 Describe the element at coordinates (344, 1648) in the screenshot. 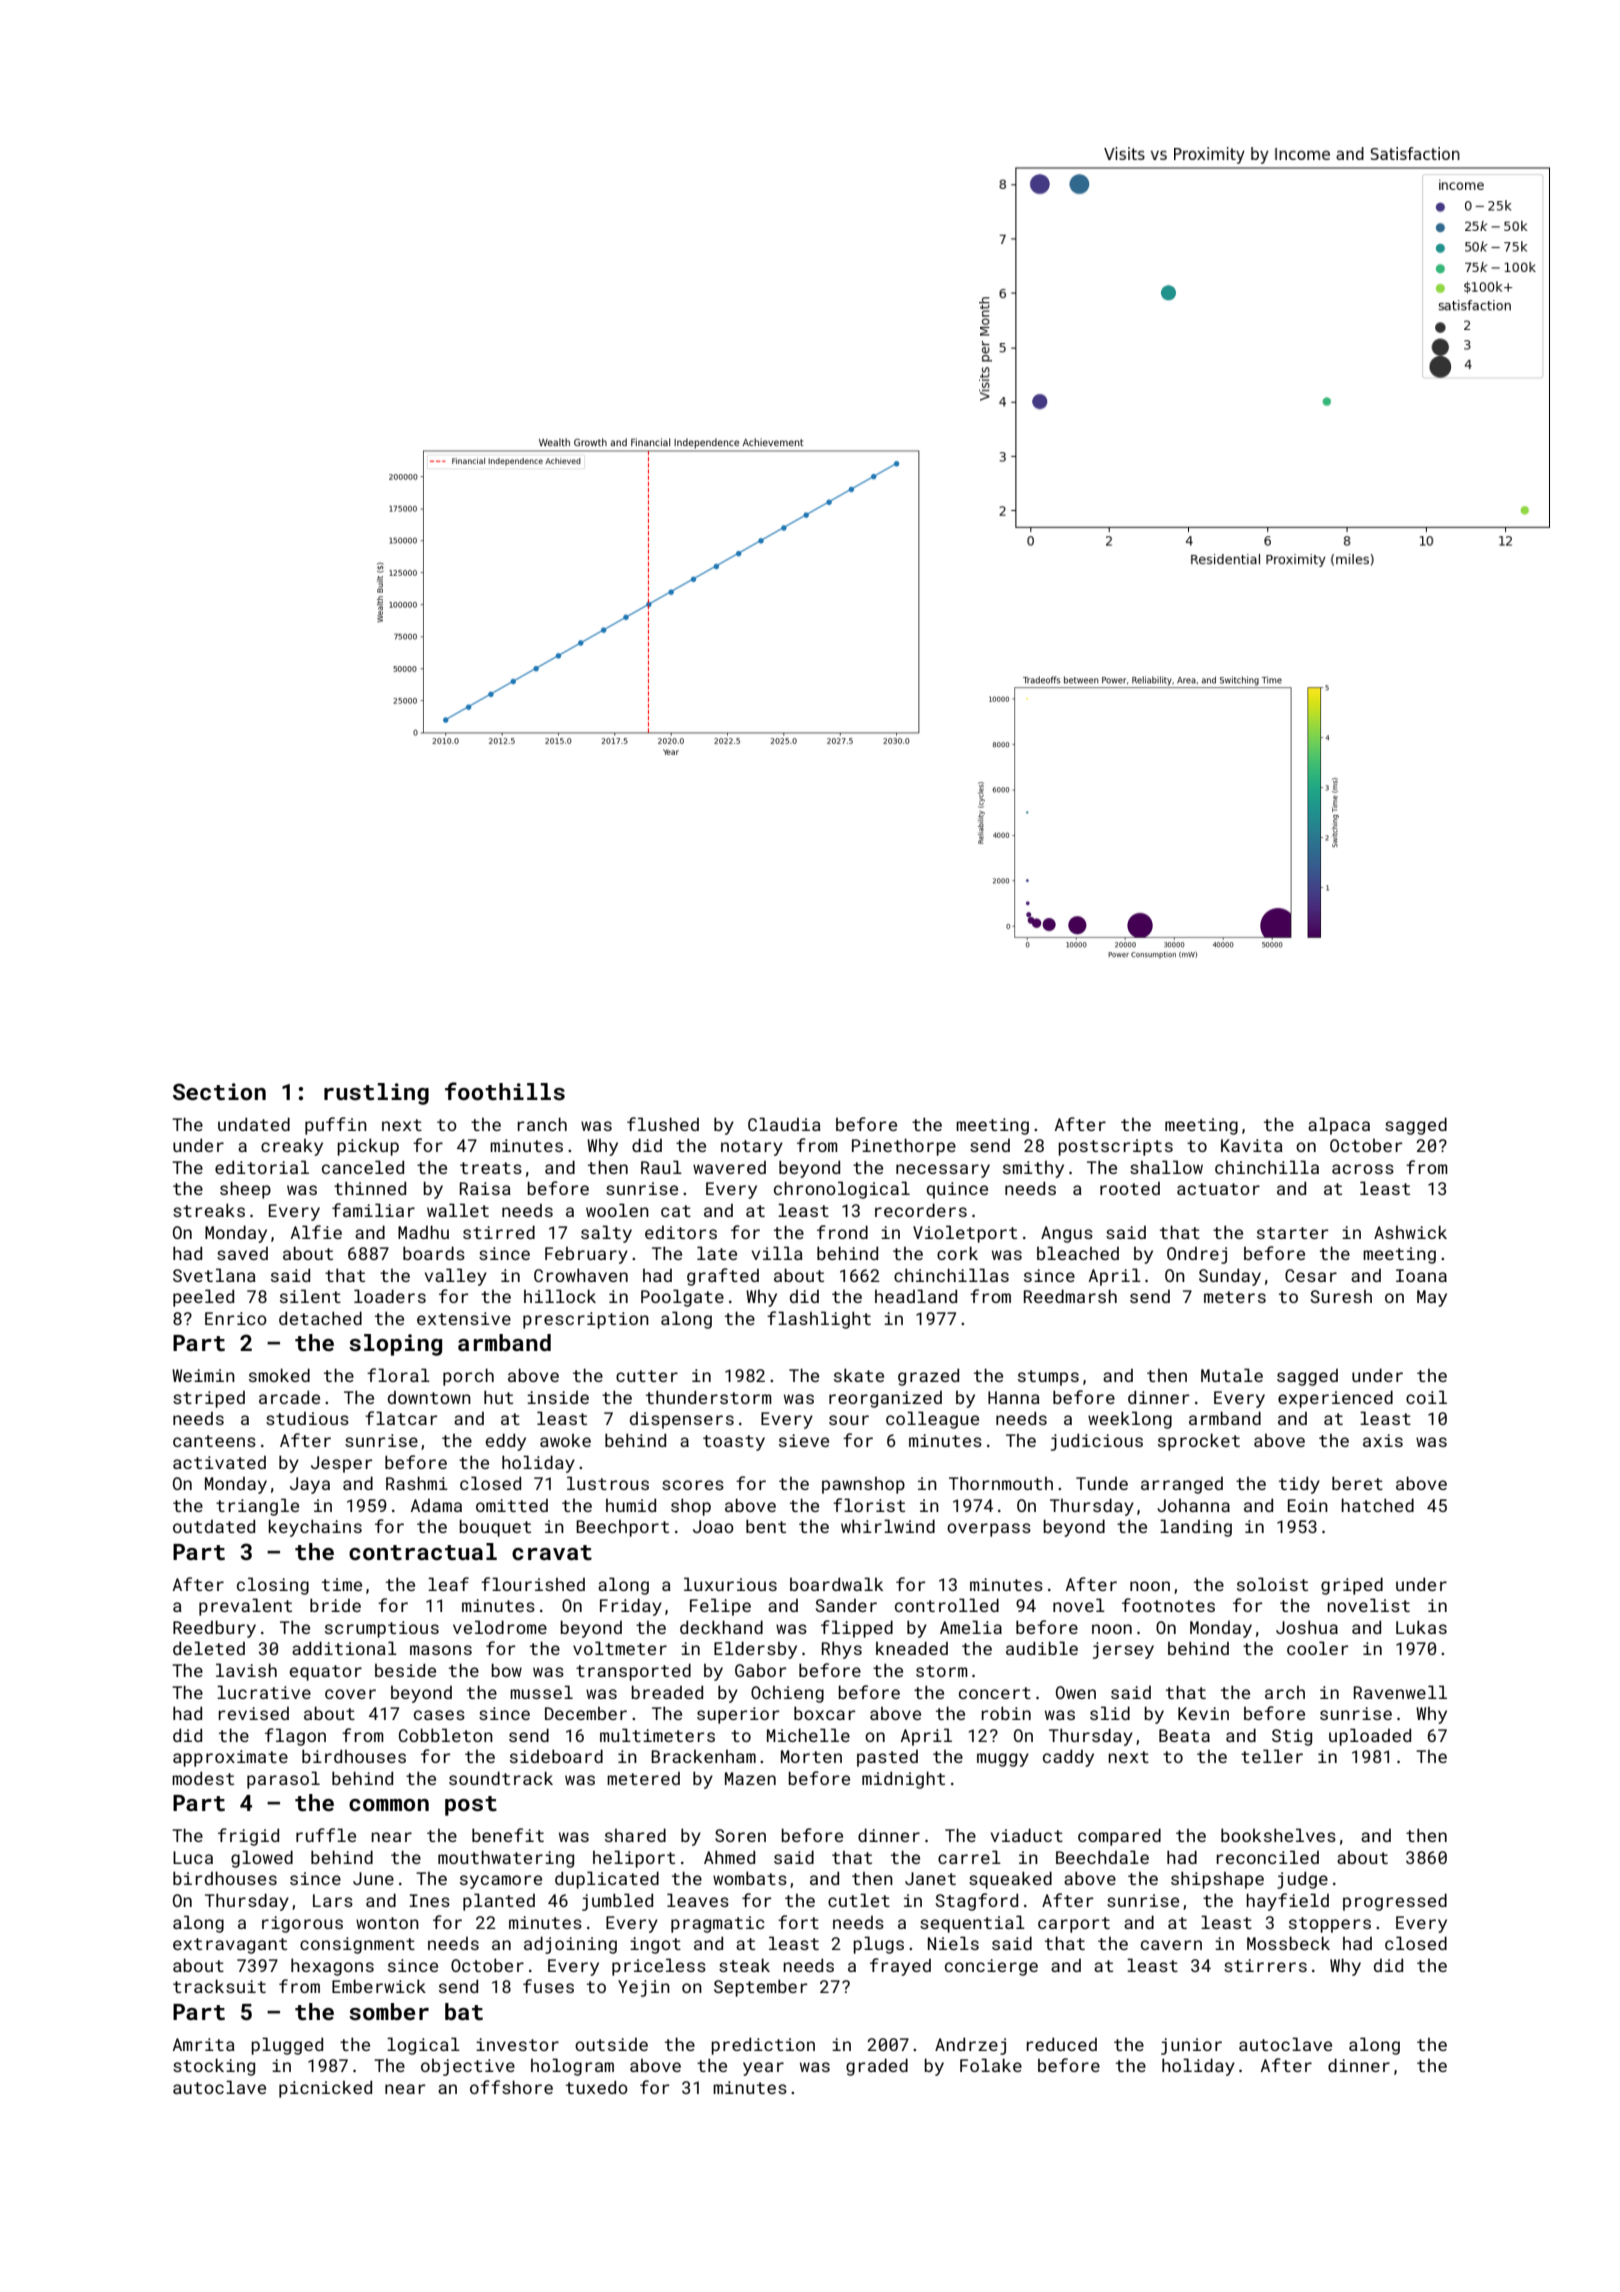

I see `additional` at that location.
